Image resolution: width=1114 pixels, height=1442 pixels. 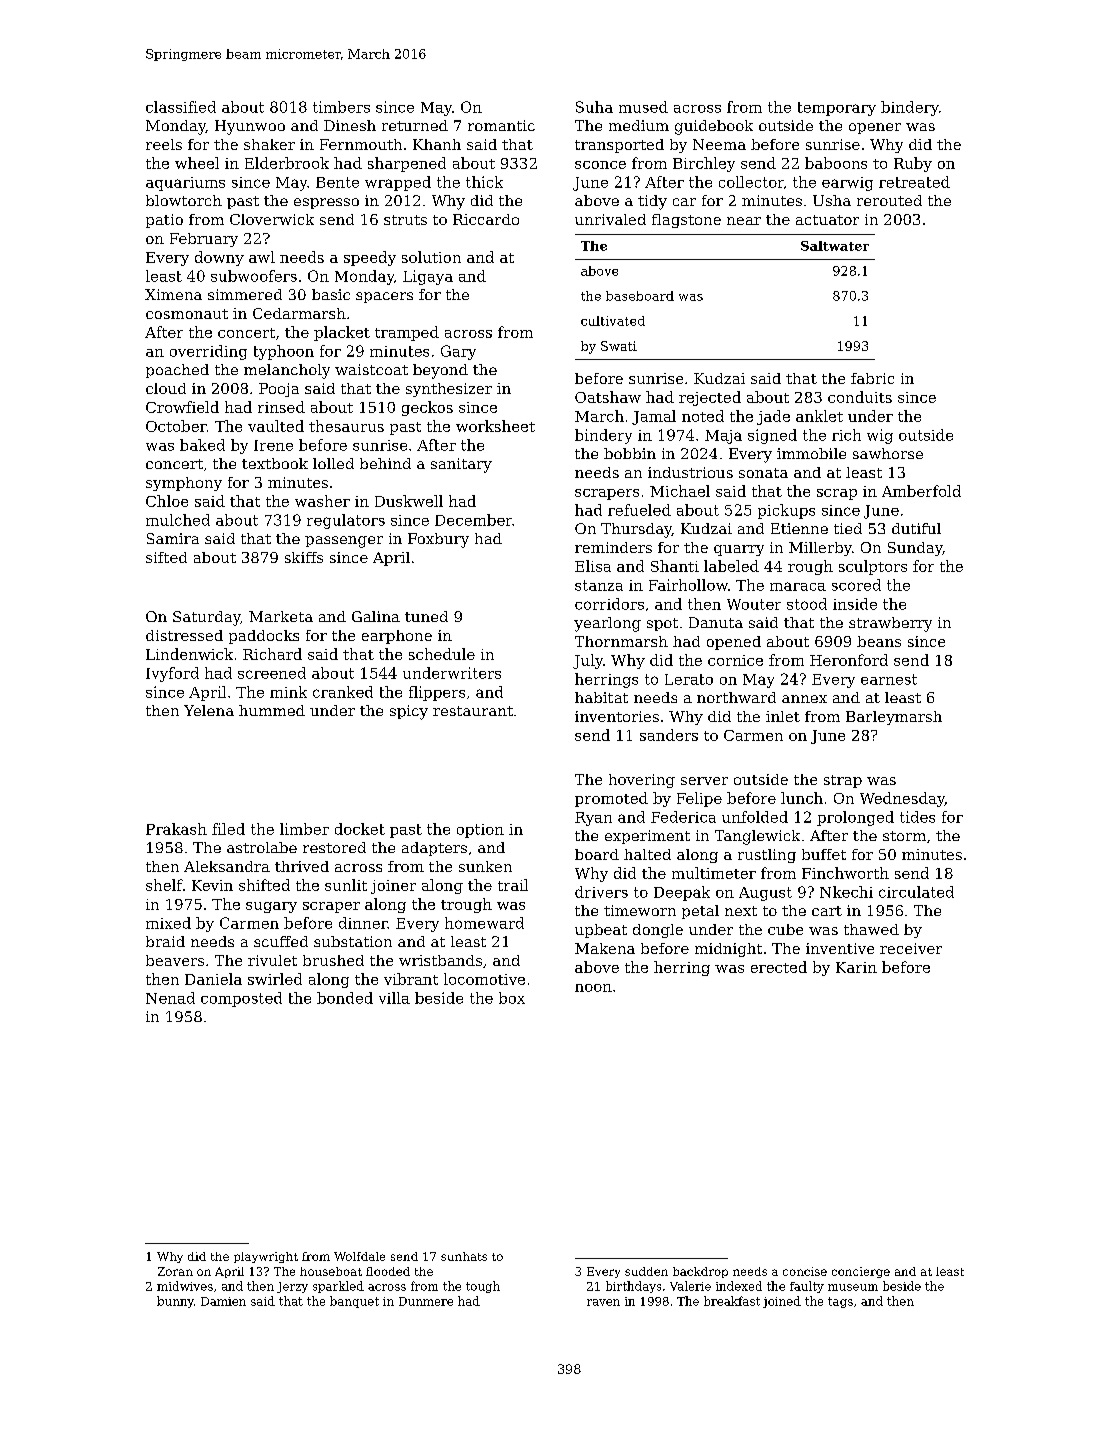 What do you see at coordinates (611, 799) in the screenshot?
I see `promoted` at bounding box center [611, 799].
